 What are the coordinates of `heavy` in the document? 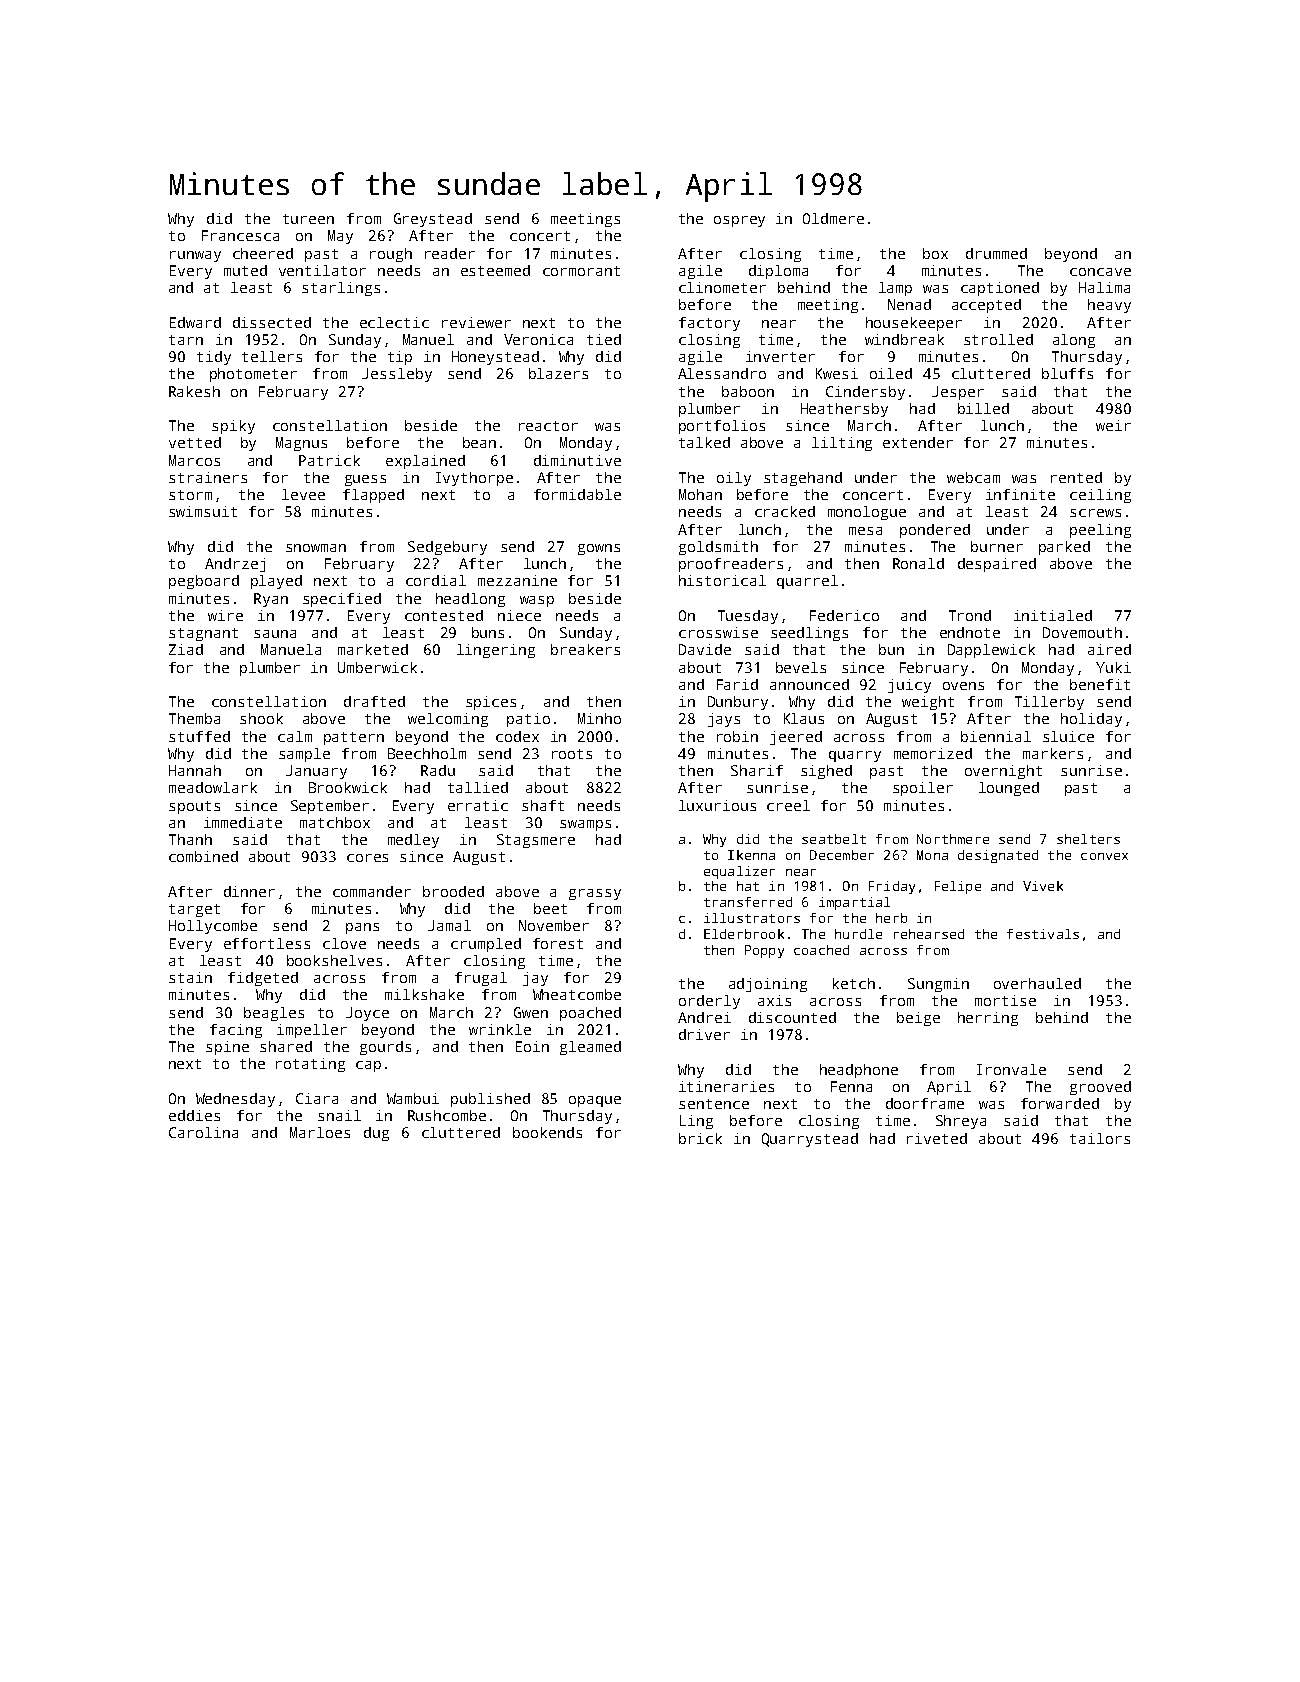 It's located at (1109, 306).
